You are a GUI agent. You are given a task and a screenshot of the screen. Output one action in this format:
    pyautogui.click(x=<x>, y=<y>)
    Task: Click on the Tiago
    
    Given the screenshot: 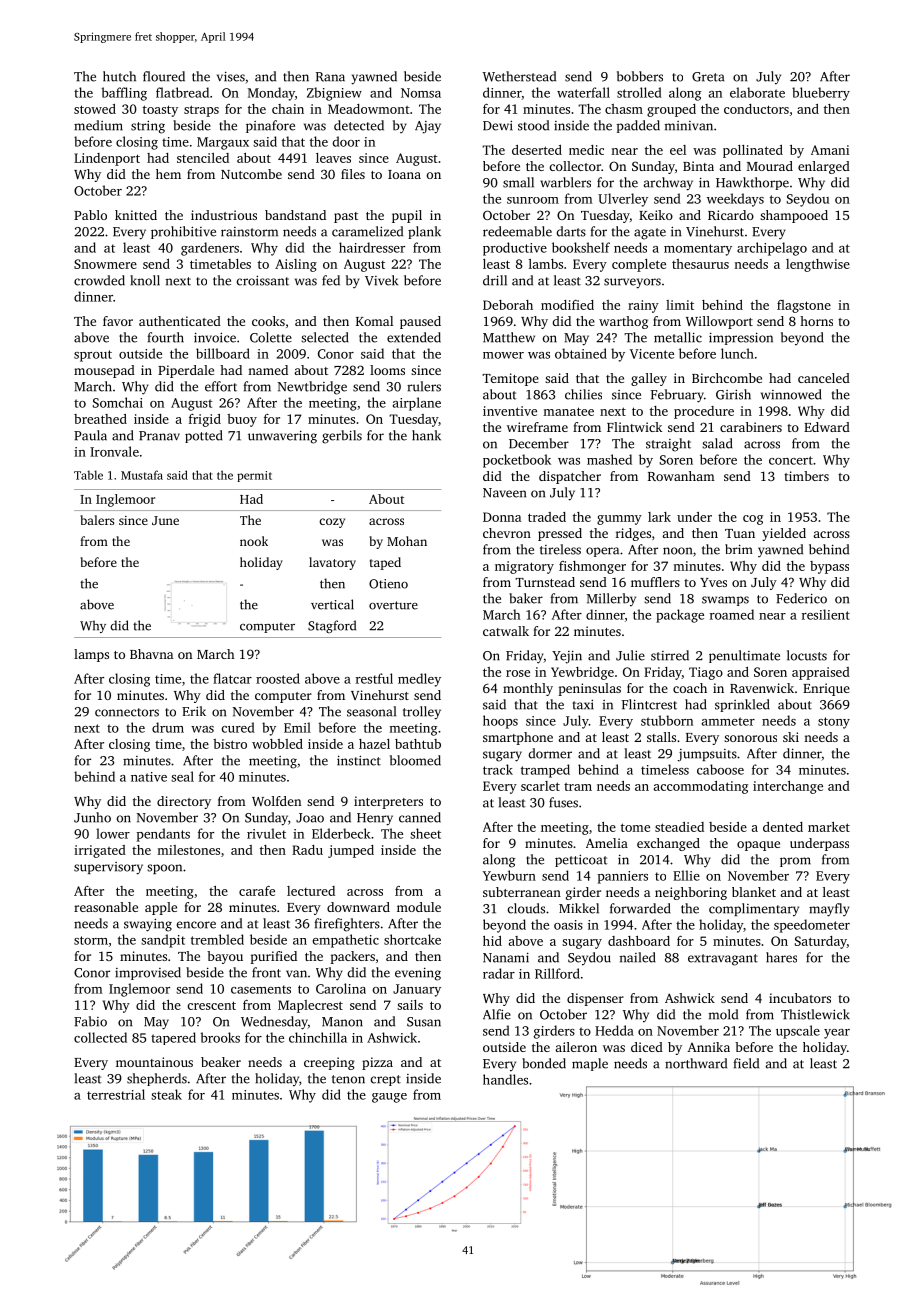 What is the action you would take?
    pyautogui.click(x=706, y=673)
